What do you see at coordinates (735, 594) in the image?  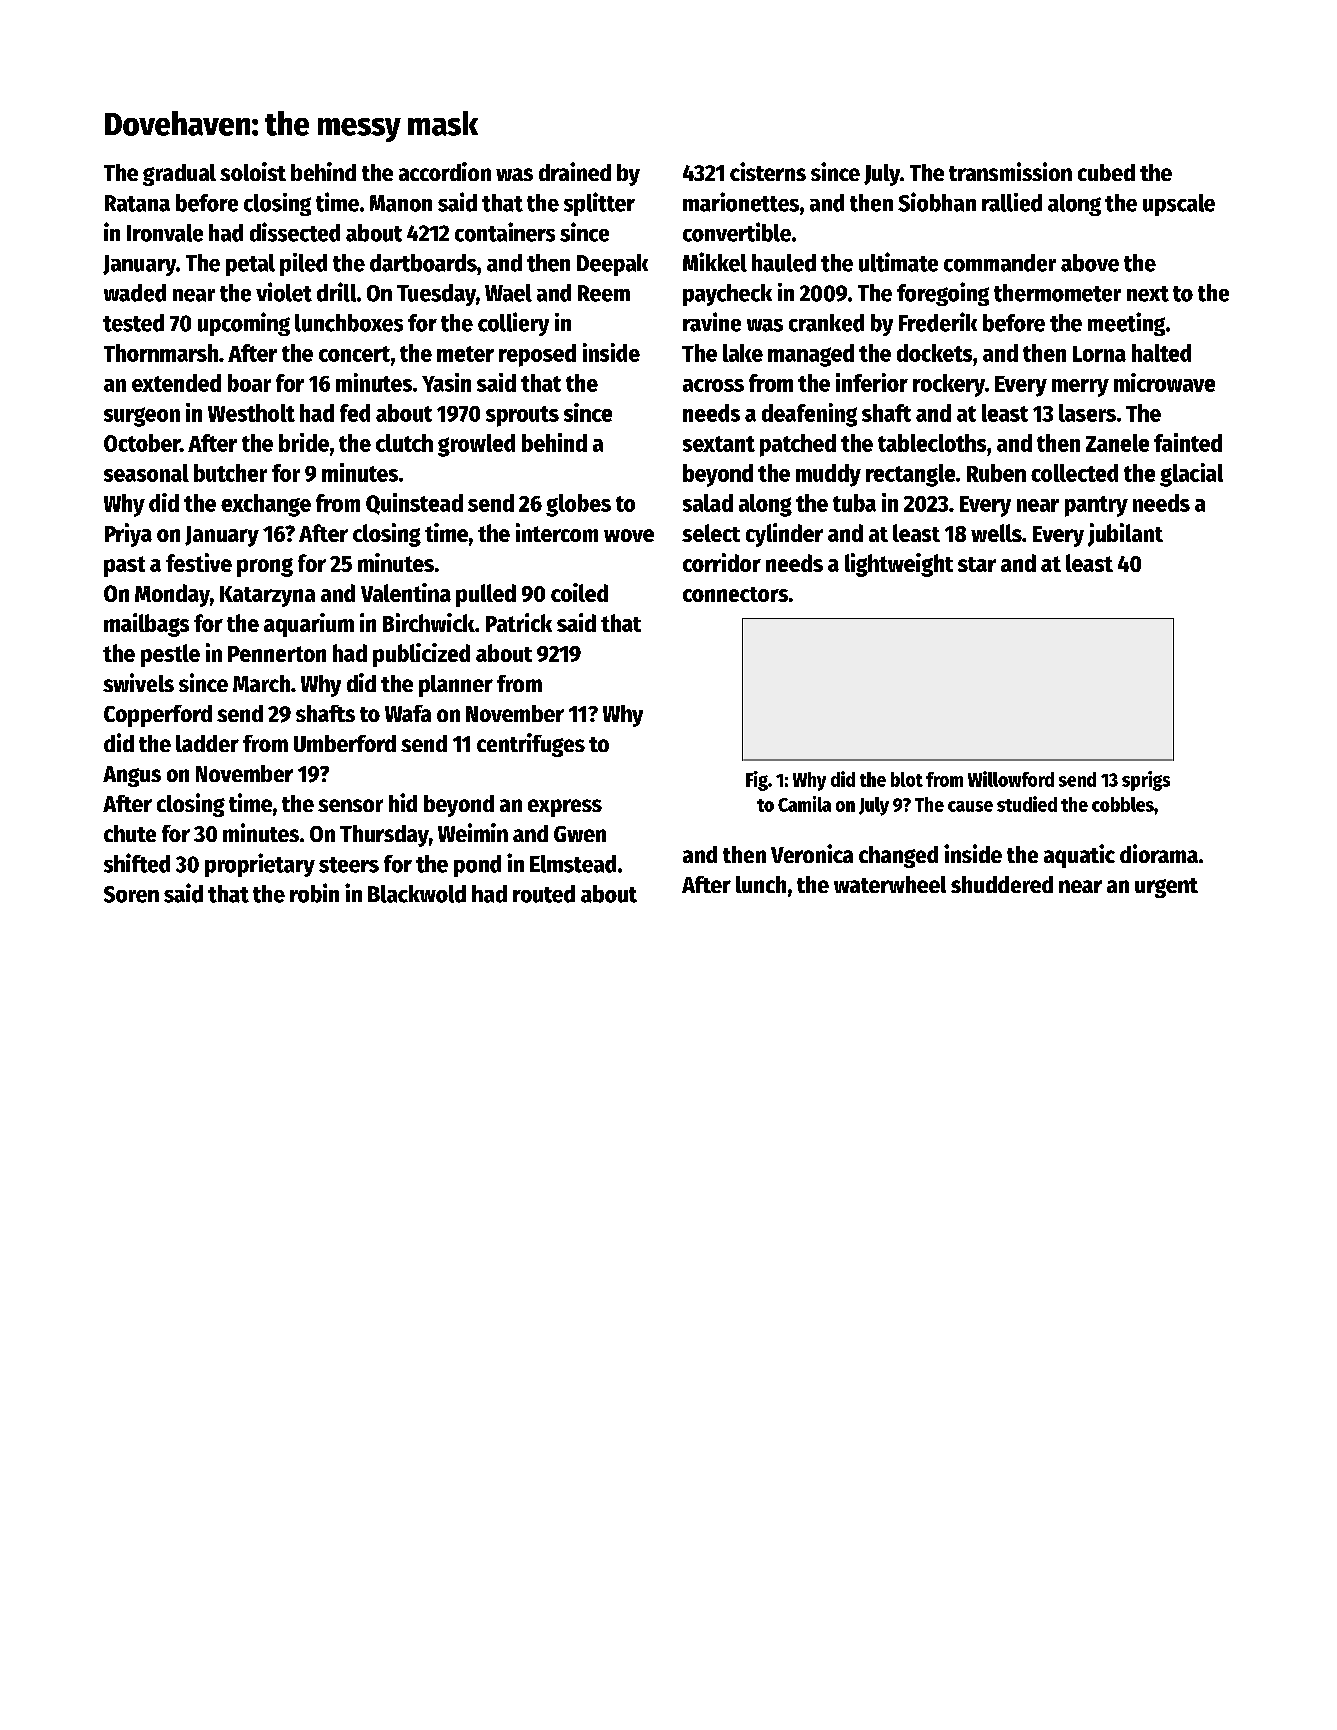 I see `connectors` at bounding box center [735, 594].
